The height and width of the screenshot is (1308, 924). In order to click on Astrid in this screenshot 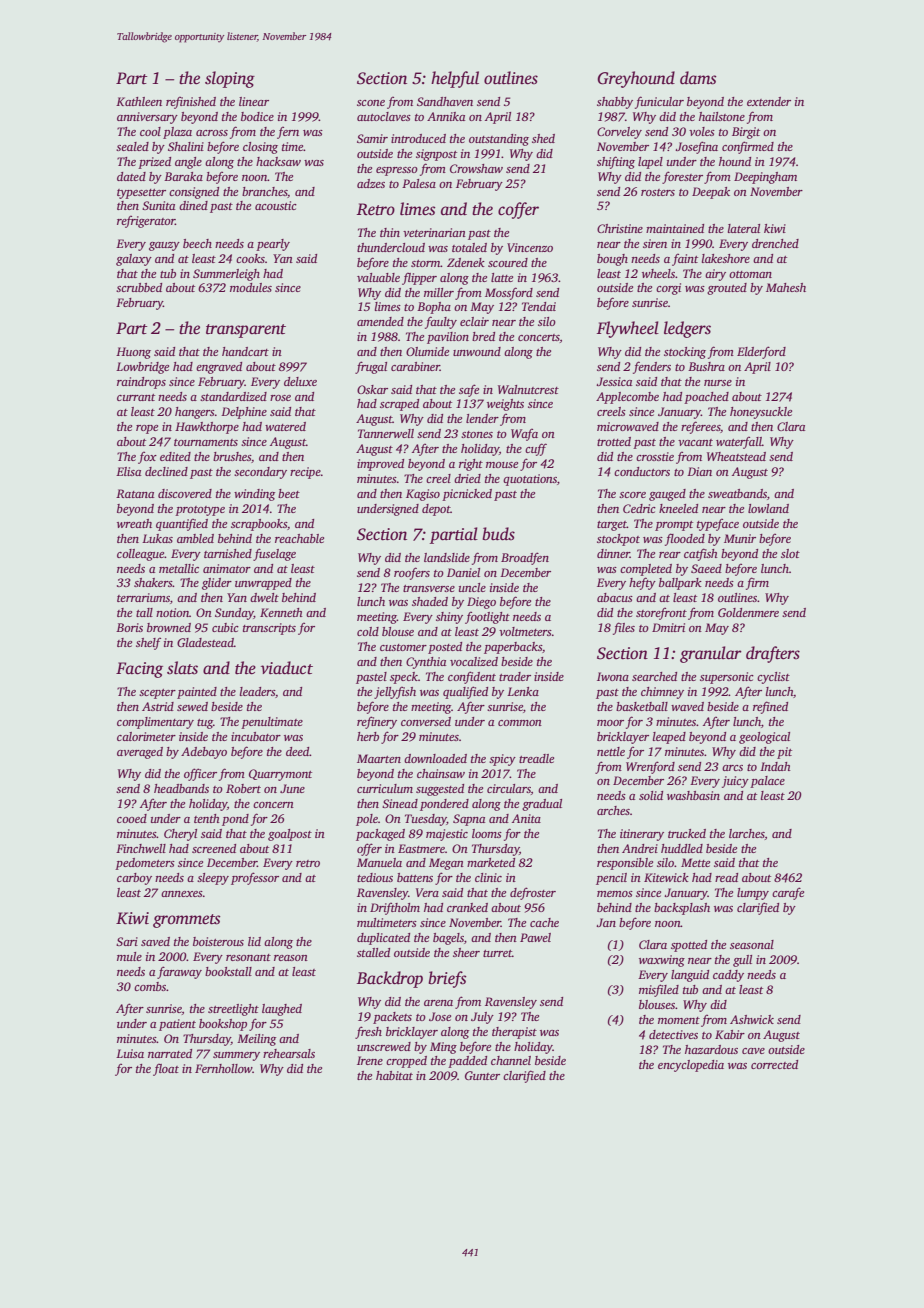, I will do `click(158, 706)`.
